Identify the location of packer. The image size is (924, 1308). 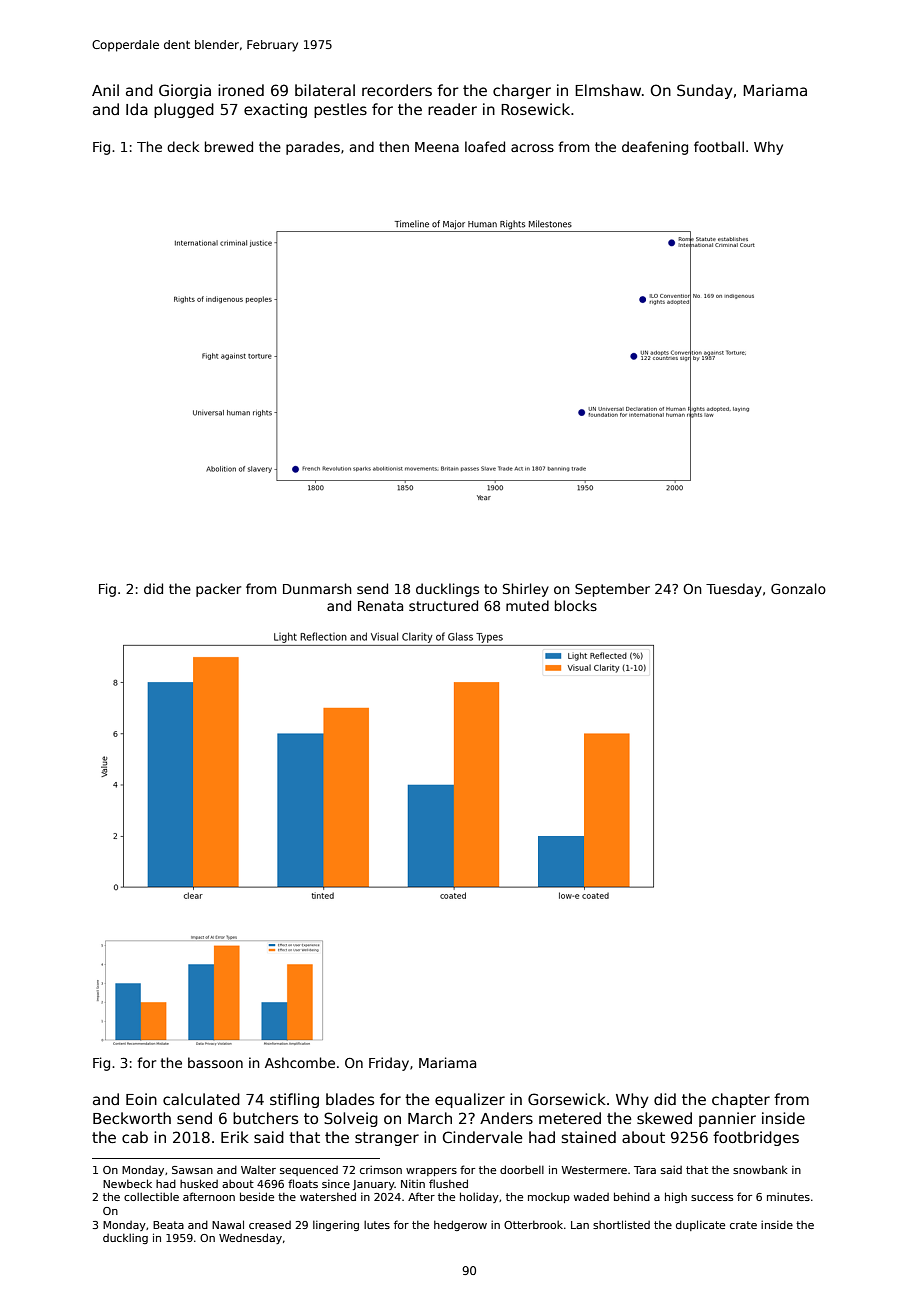
(218, 590).
